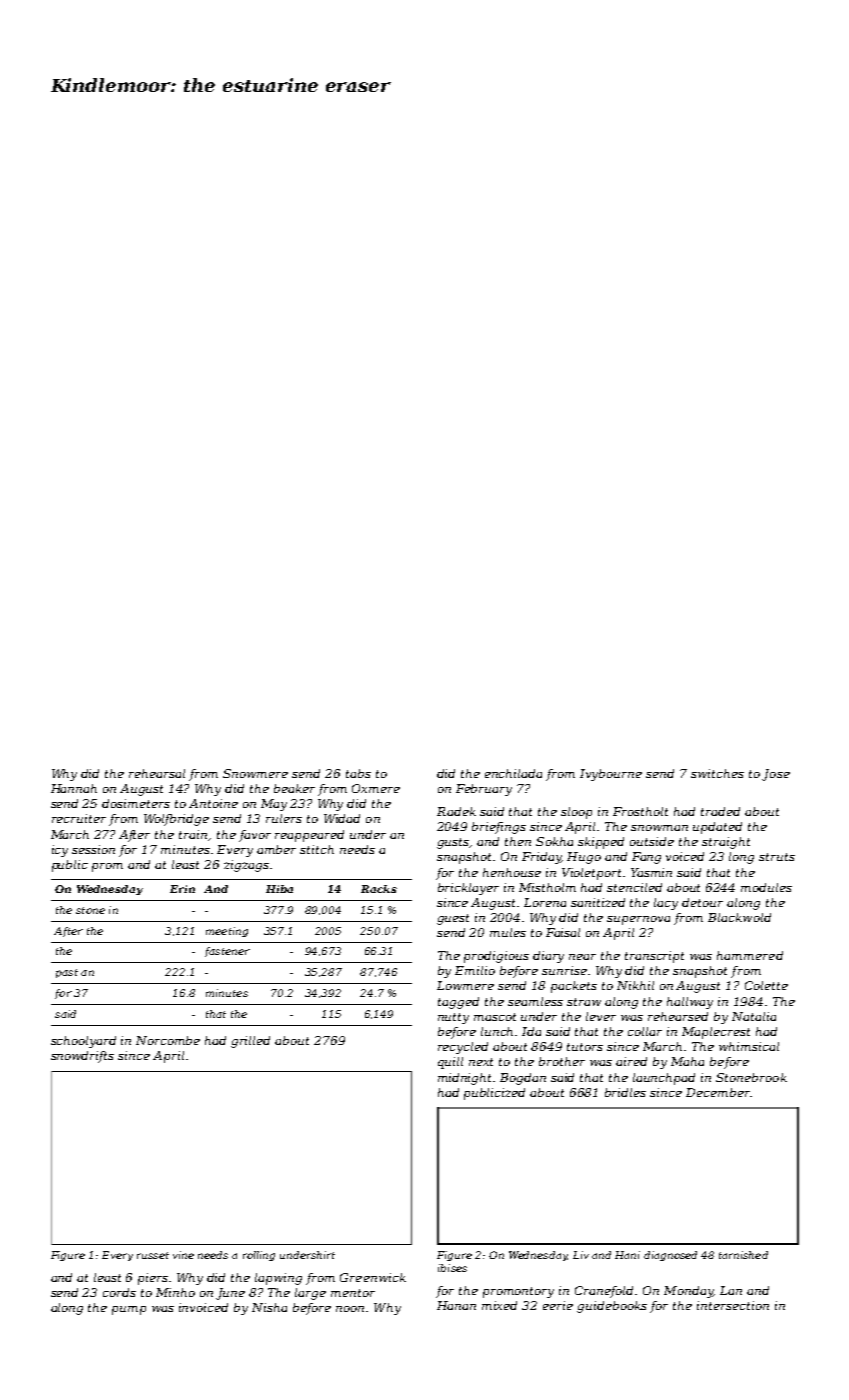 The image size is (849, 1400). I want to click on switches, so click(717, 773).
